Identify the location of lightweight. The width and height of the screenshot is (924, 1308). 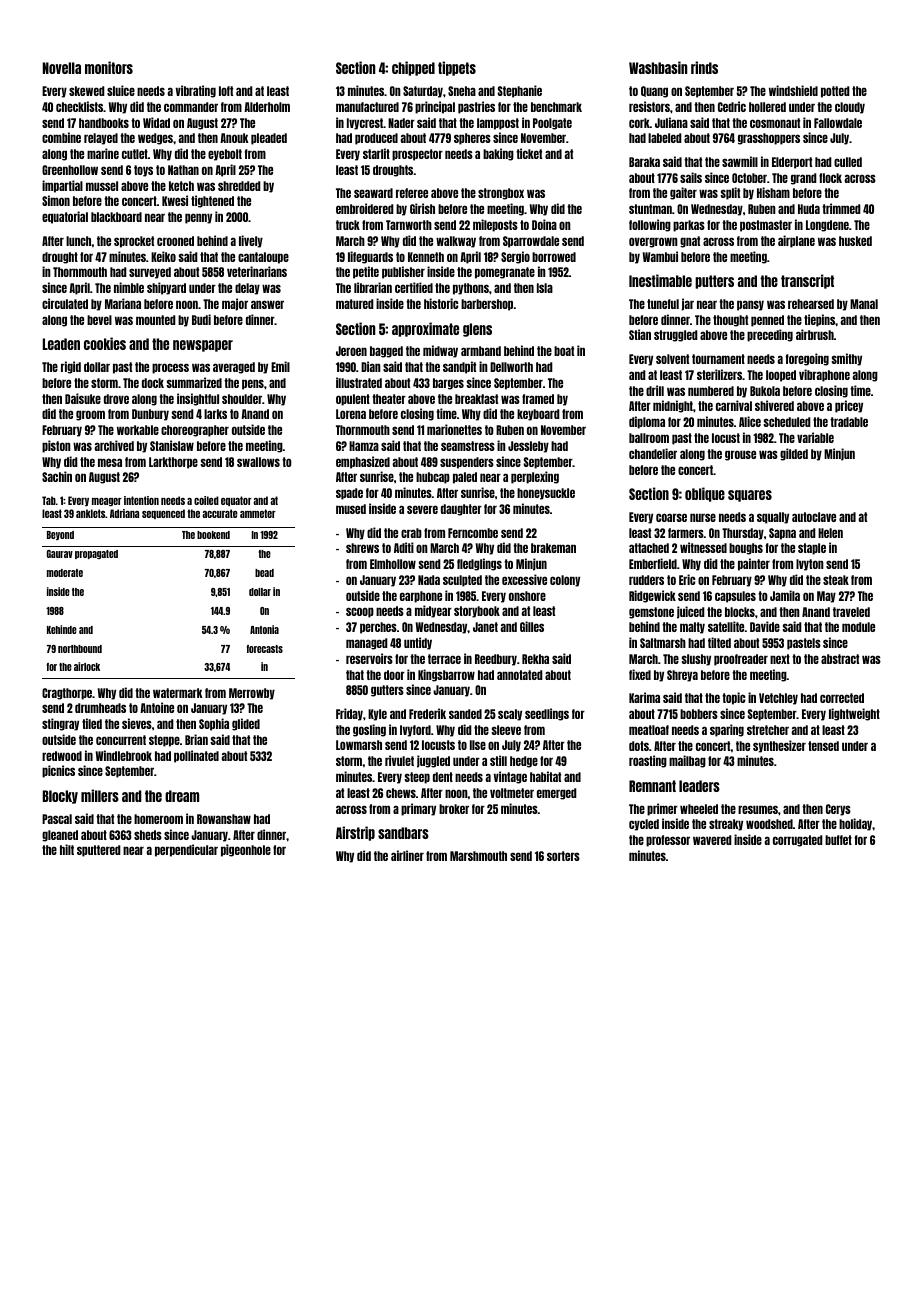
(854, 714).
